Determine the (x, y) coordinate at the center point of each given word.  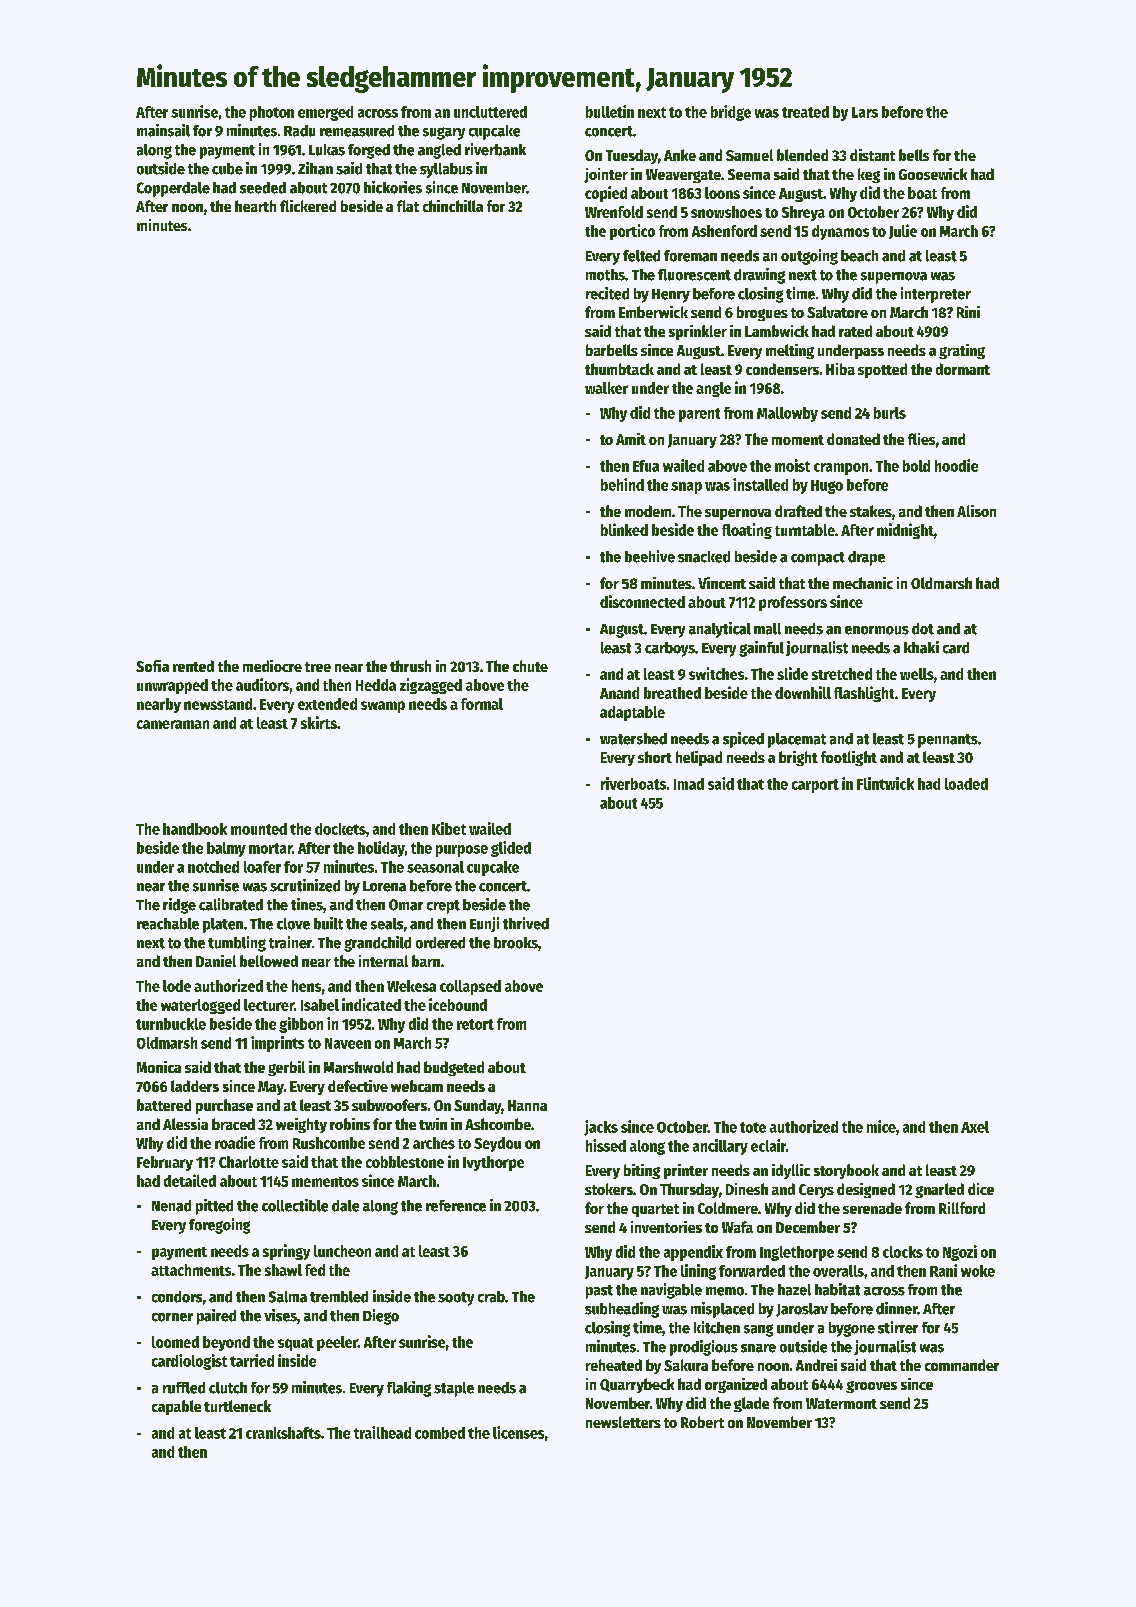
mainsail (163, 130)
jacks (601, 1128)
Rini (968, 312)
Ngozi (960, 1253)
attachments (191, 1270)
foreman (690, 256)
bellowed (269, 961)
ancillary (720, 1147)
